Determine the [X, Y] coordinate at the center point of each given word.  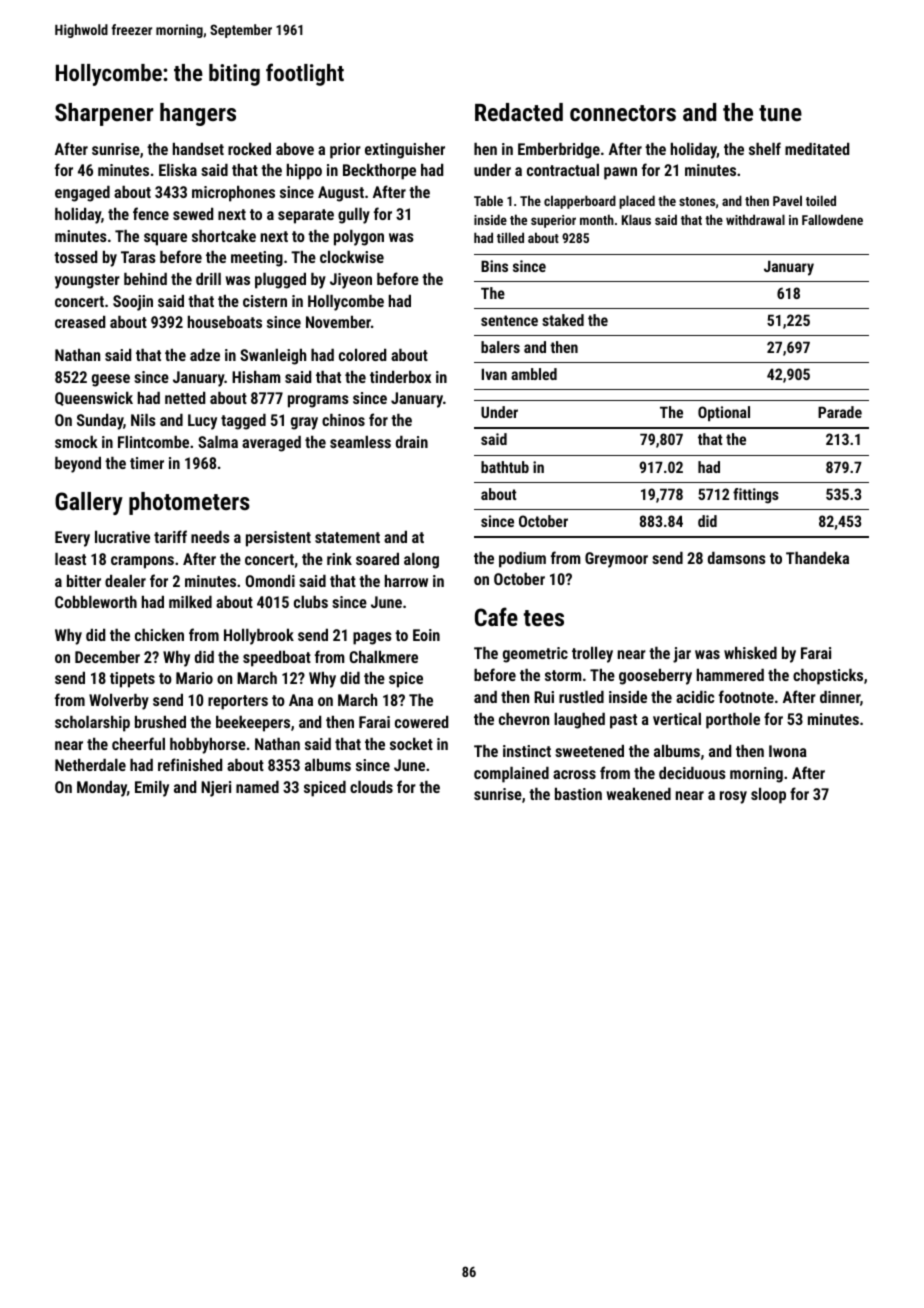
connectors [623, 113]
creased [80, 322]
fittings [756, 496]
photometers [189, 503]
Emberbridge [559, 151]
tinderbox [400, 377]
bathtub [505, 467]
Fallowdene [832, 219]
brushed [160, 722]
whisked [750, 652]
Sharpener [104, 114]
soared [377, 559]
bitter [84, 581]
